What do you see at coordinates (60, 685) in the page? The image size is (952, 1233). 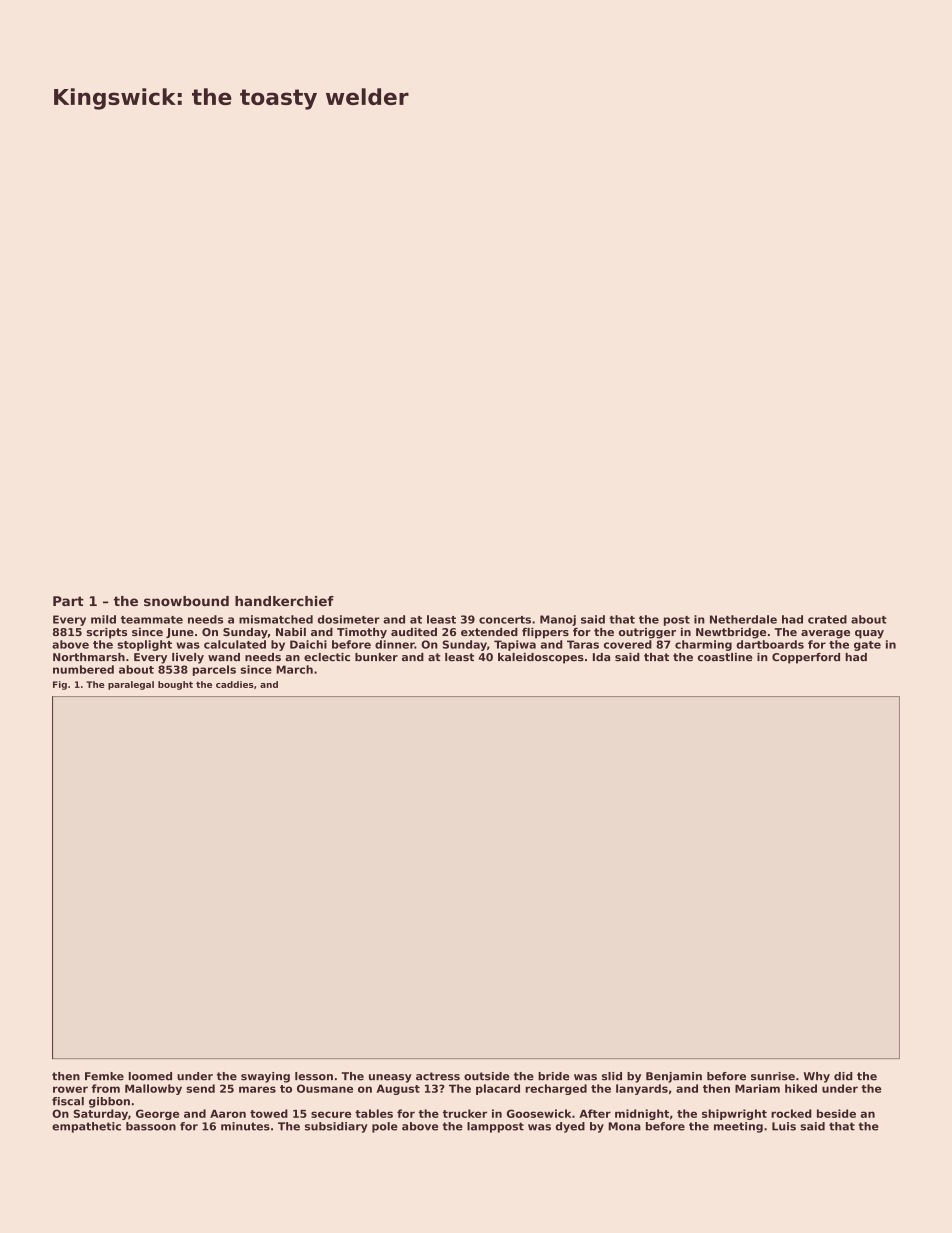 I see `Fig` at bounding box center [60, 685].
